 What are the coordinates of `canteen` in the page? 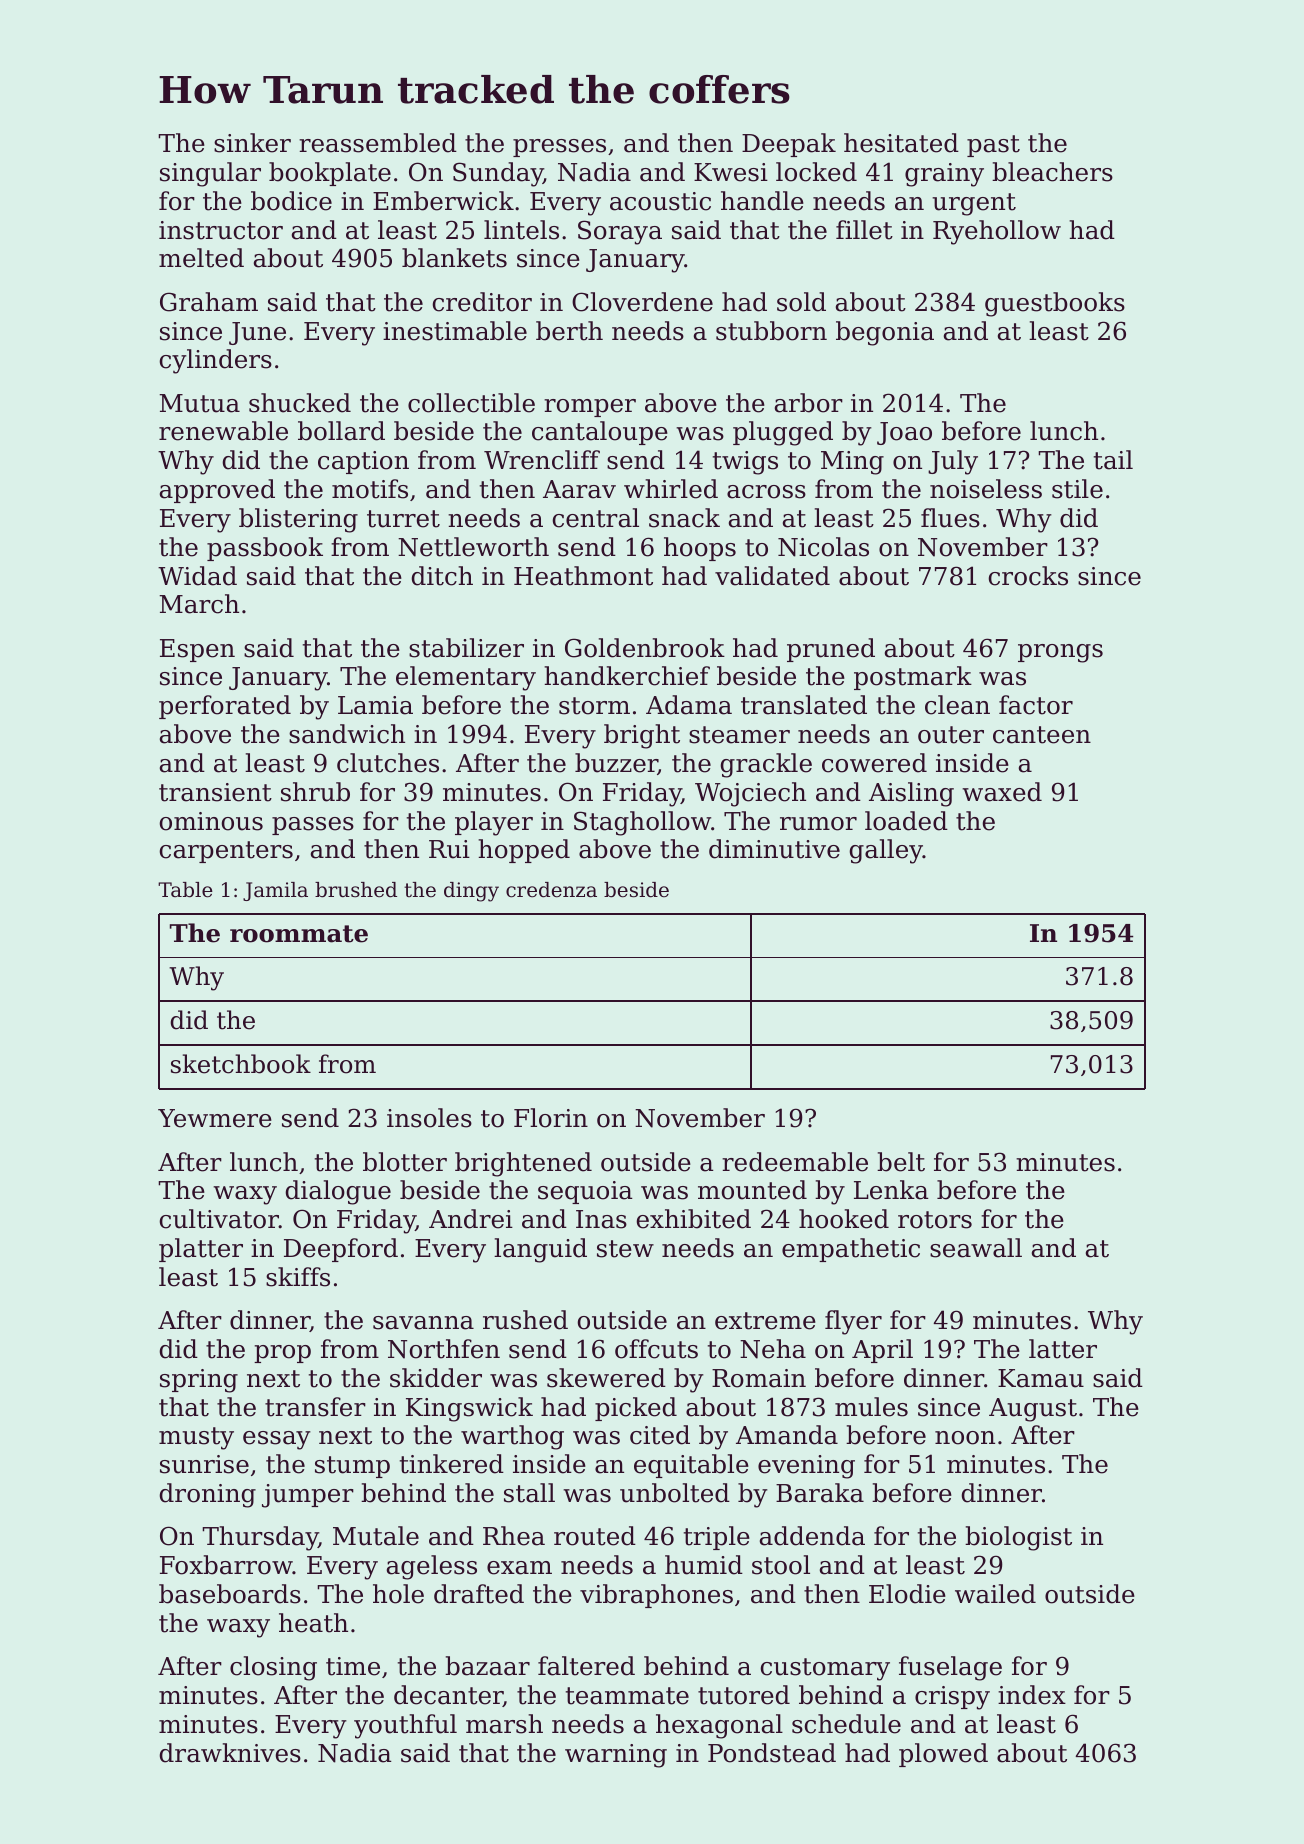 It's located at (1042, 735).
